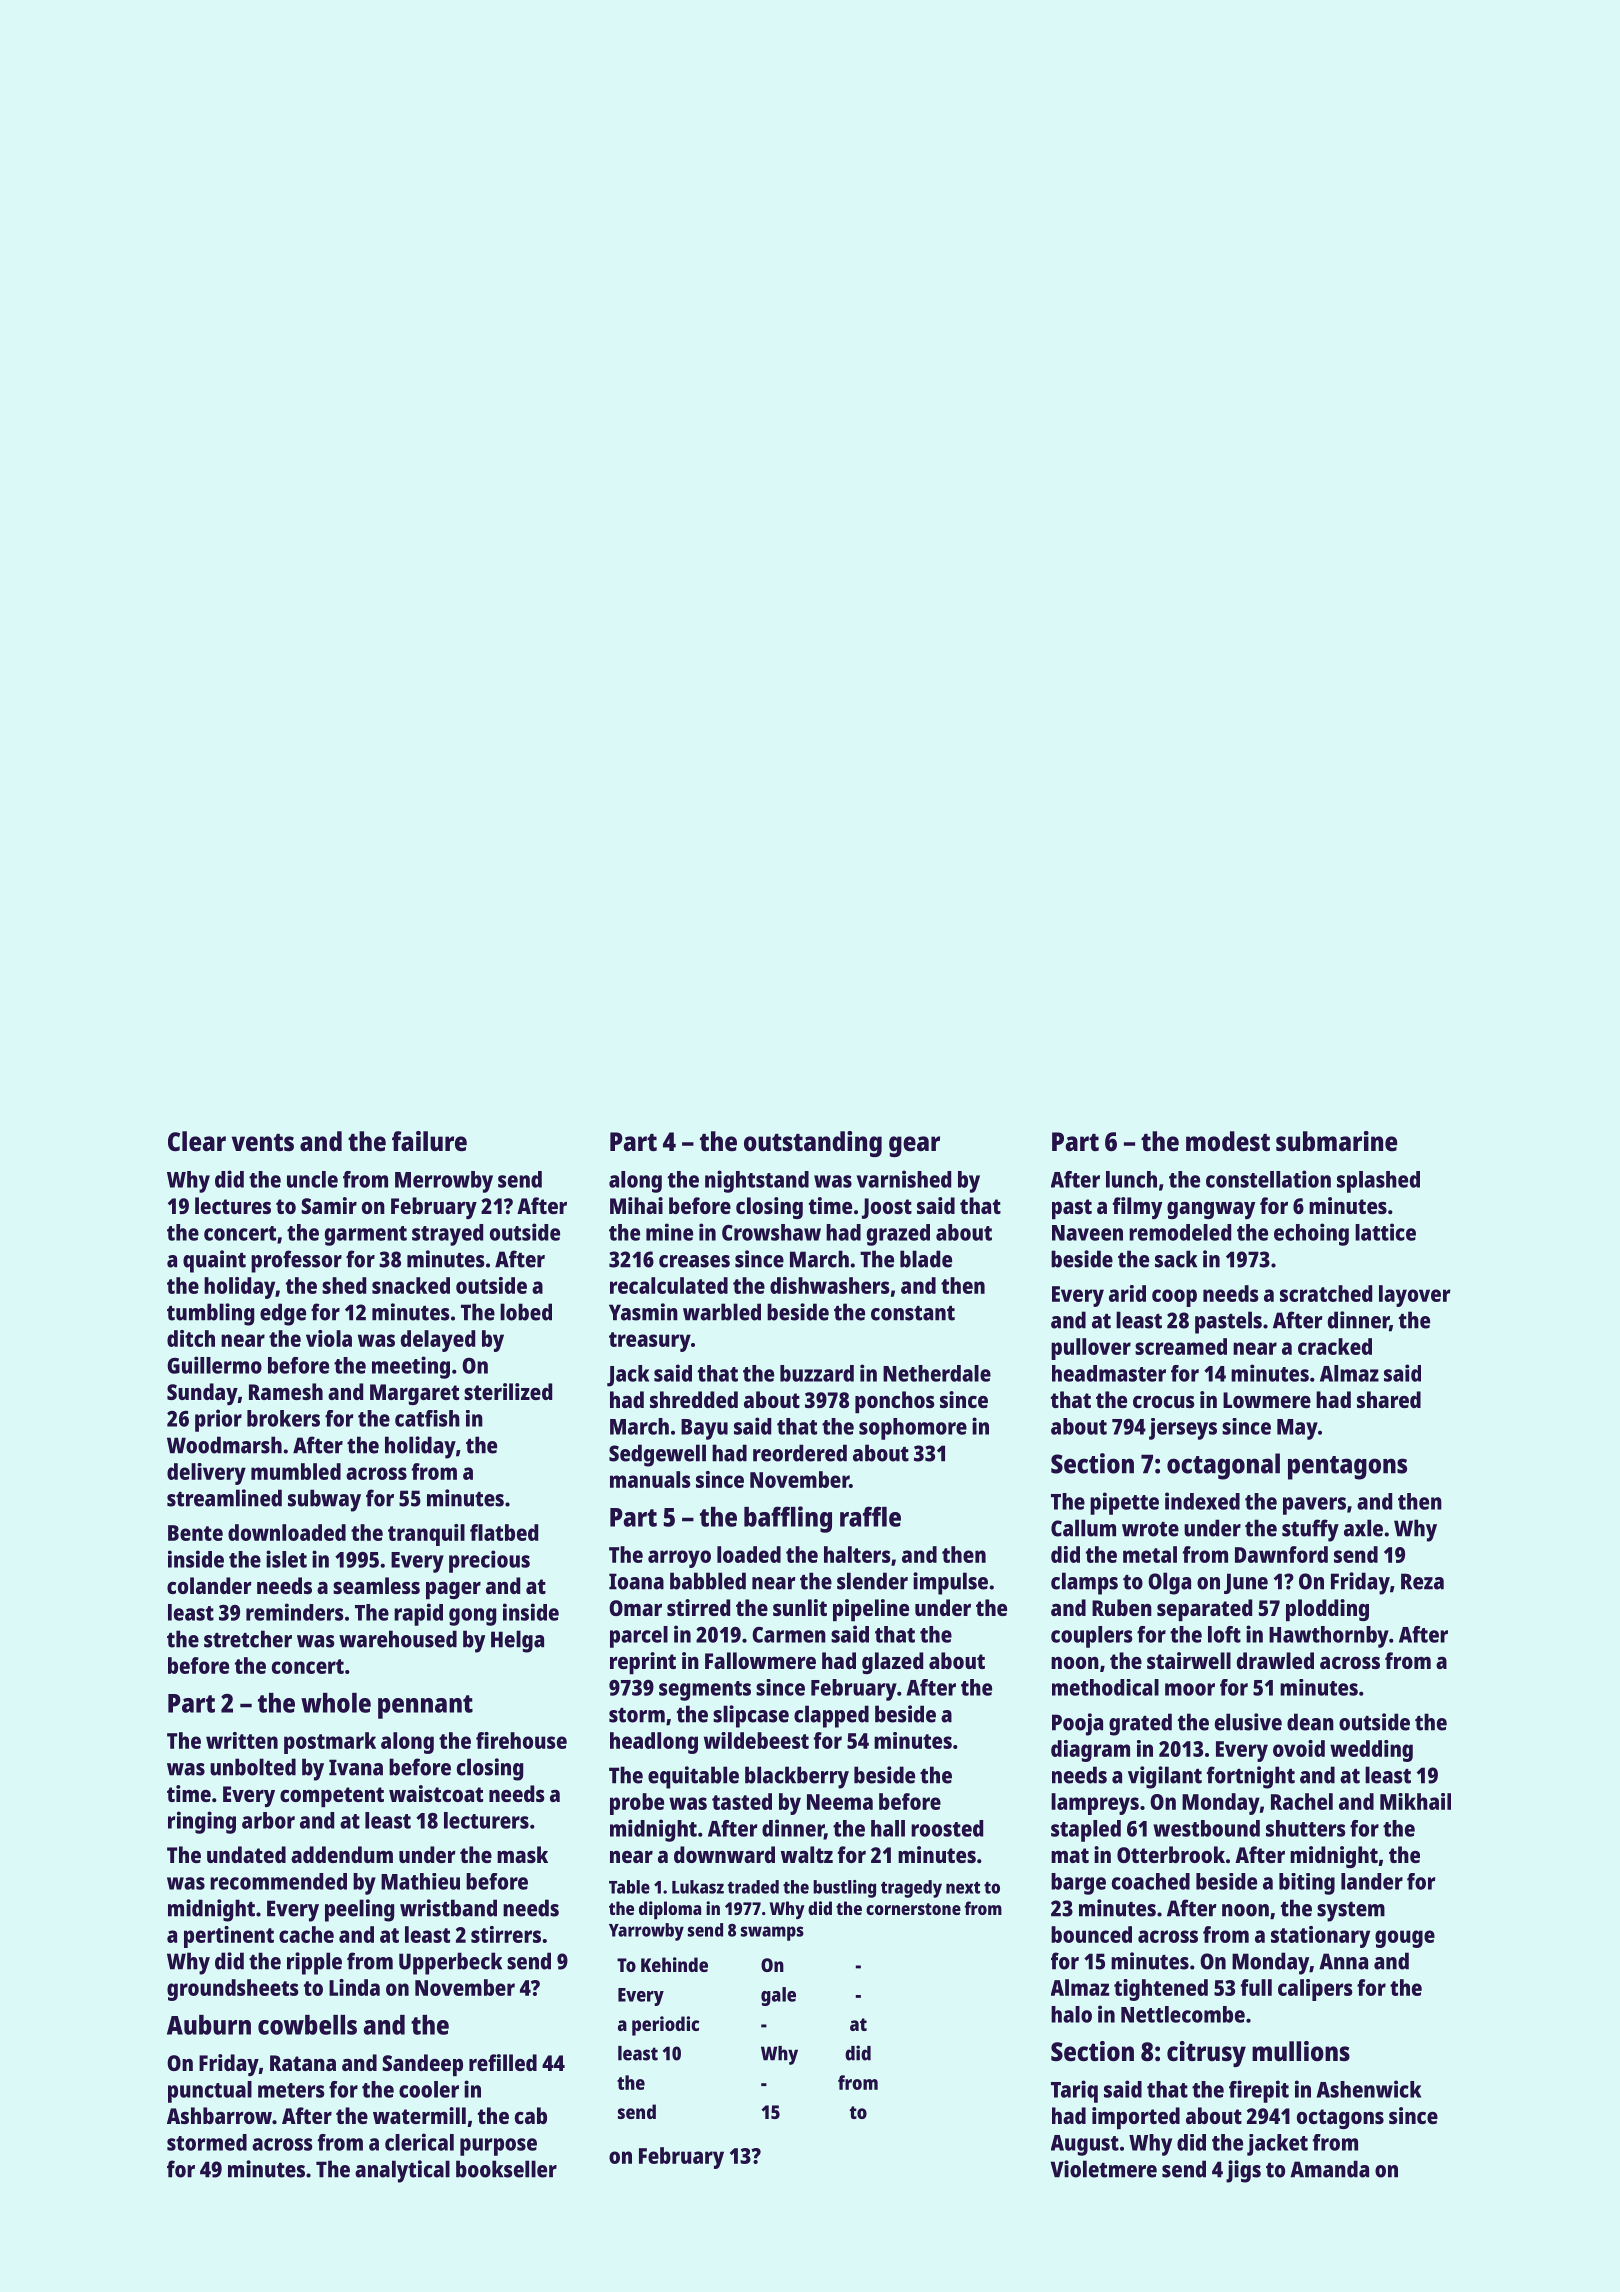 This page has height=2292, width=1620. What do you see at coordinates (1228, 1141) in the page?
I see `modest` at bounding box center [1228, 1141].
